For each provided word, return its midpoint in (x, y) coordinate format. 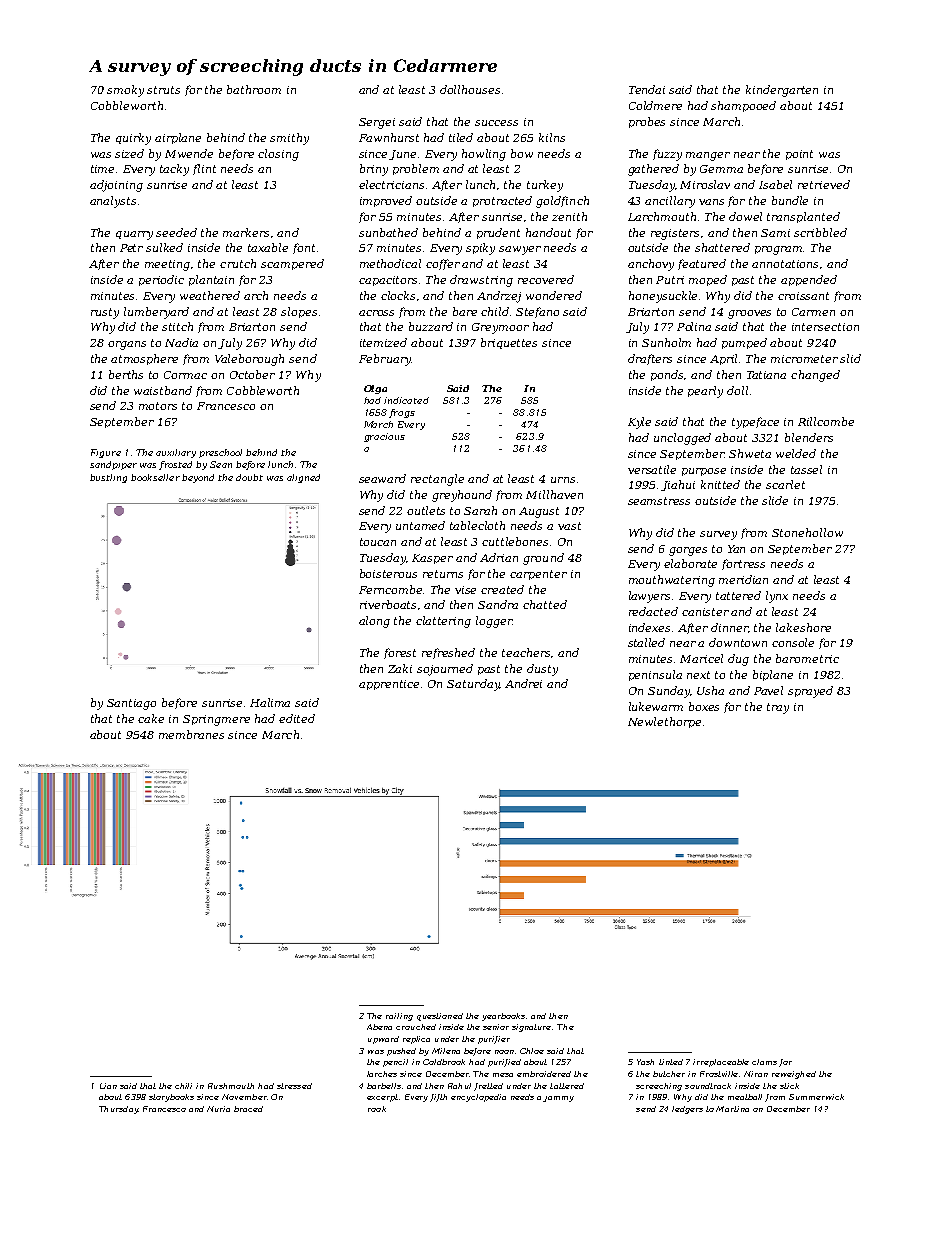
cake (151, 718)
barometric (807, 658)
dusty (542, 670)
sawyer (520, 250)
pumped (744, 343)
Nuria (218, 1109)
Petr (131, 248)
